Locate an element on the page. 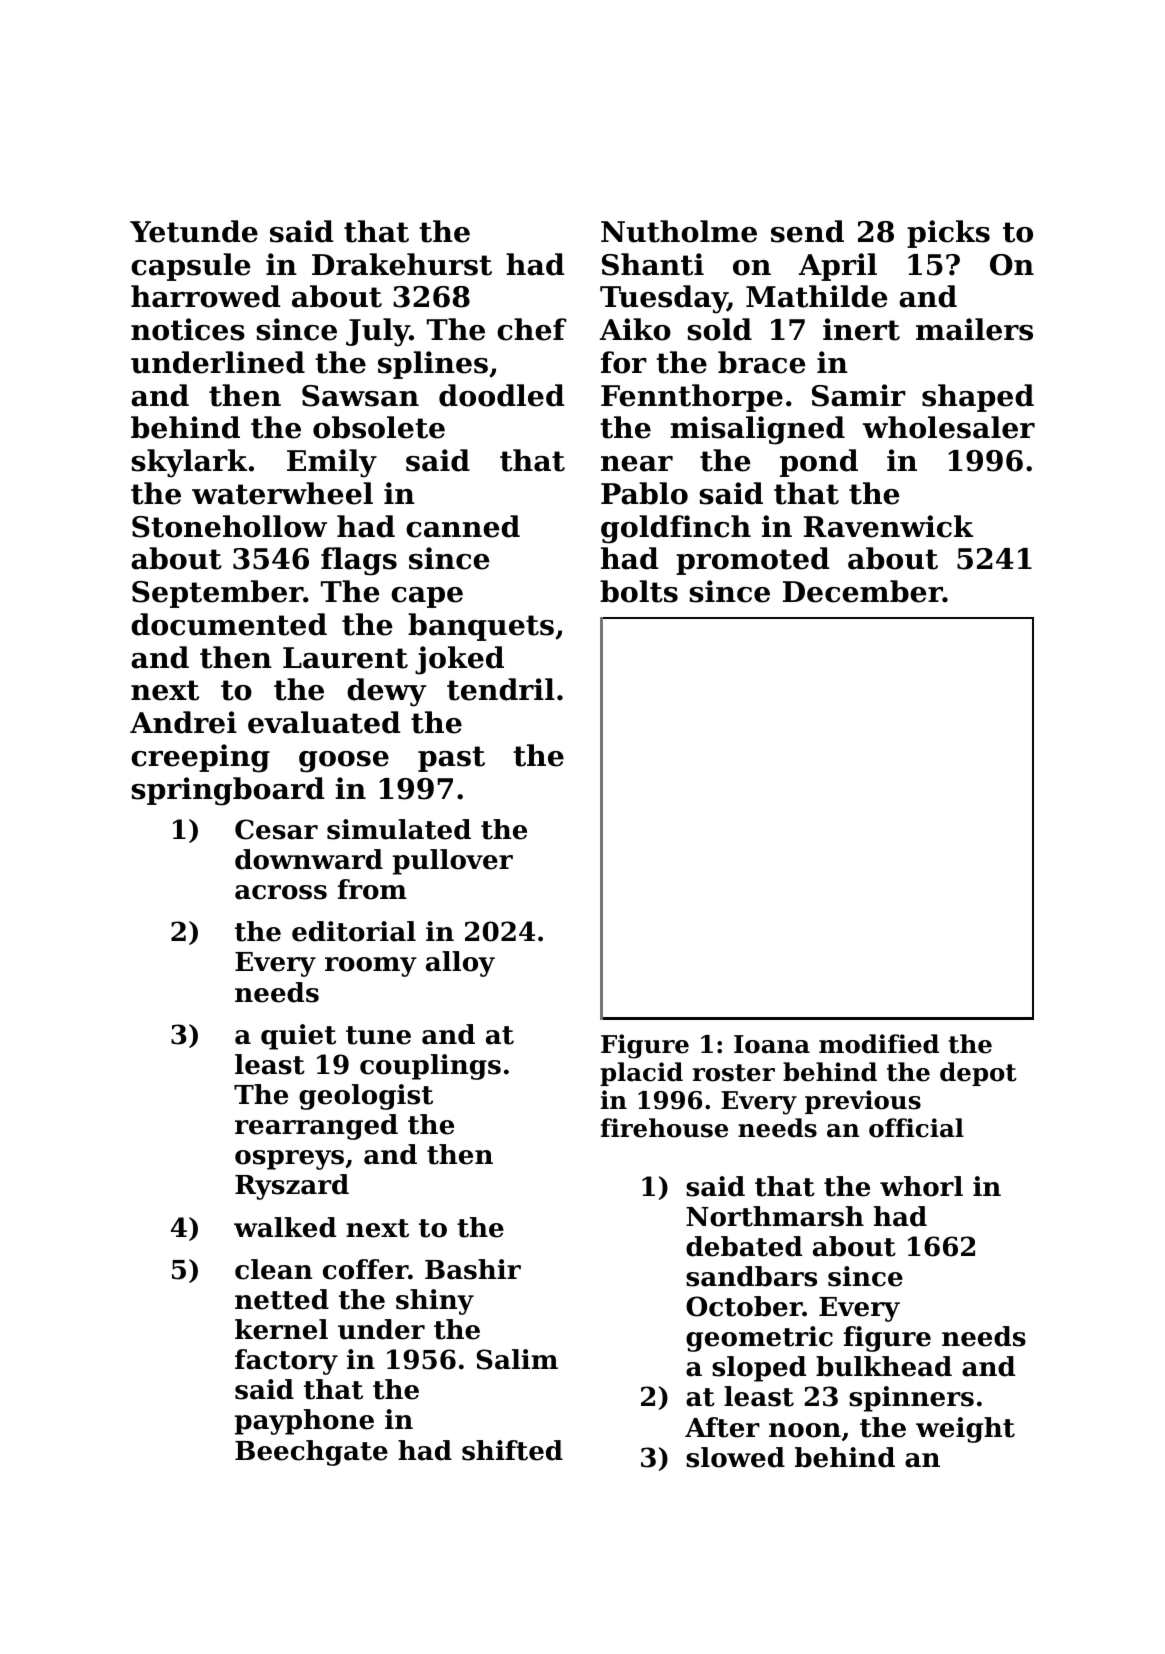  pullover is located at coordinates (453, 862).
